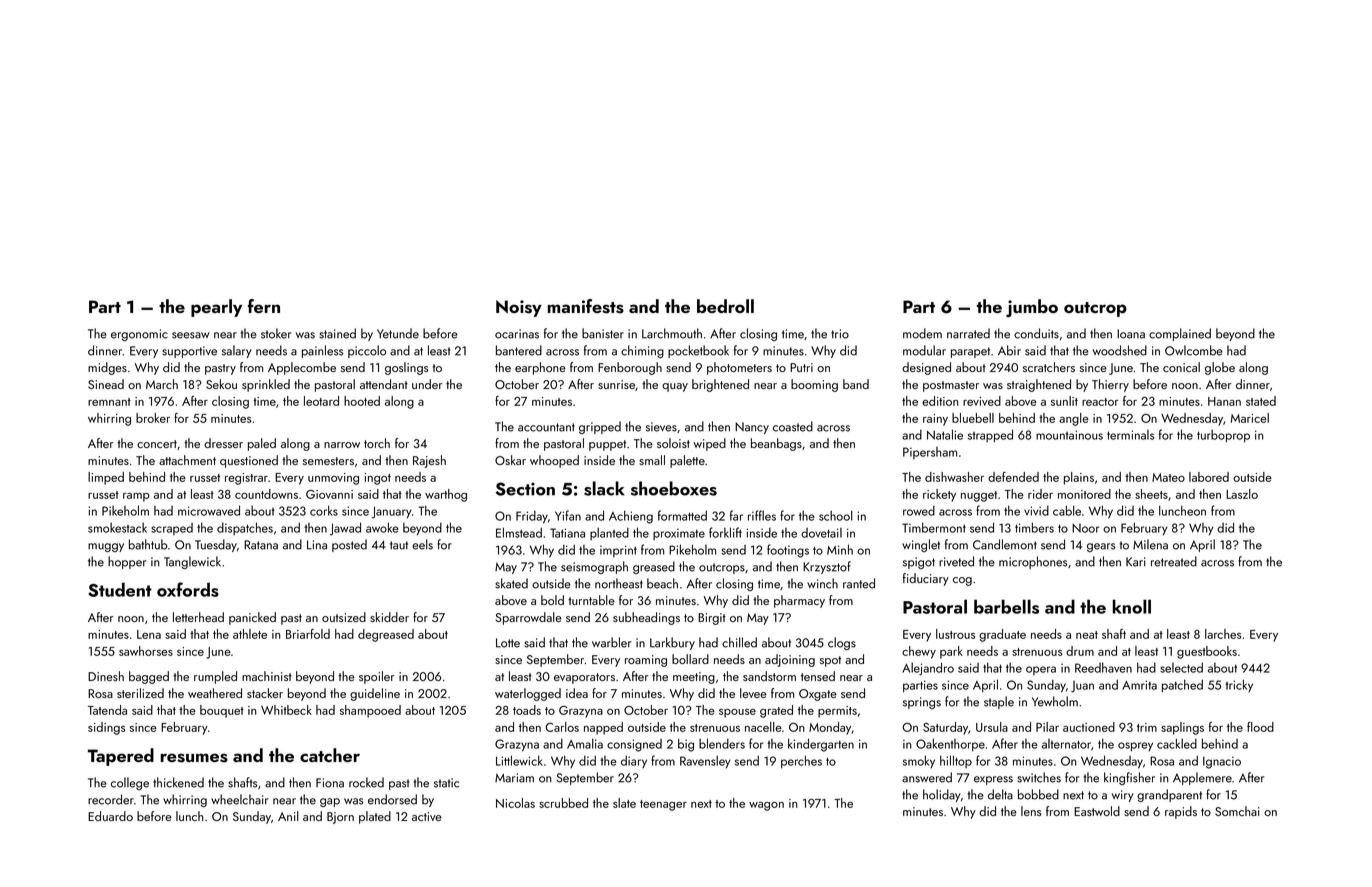  What do you see at coordinates (110, 816) in the page?
I see `Eduardo` at bounding box center [110, 816].
